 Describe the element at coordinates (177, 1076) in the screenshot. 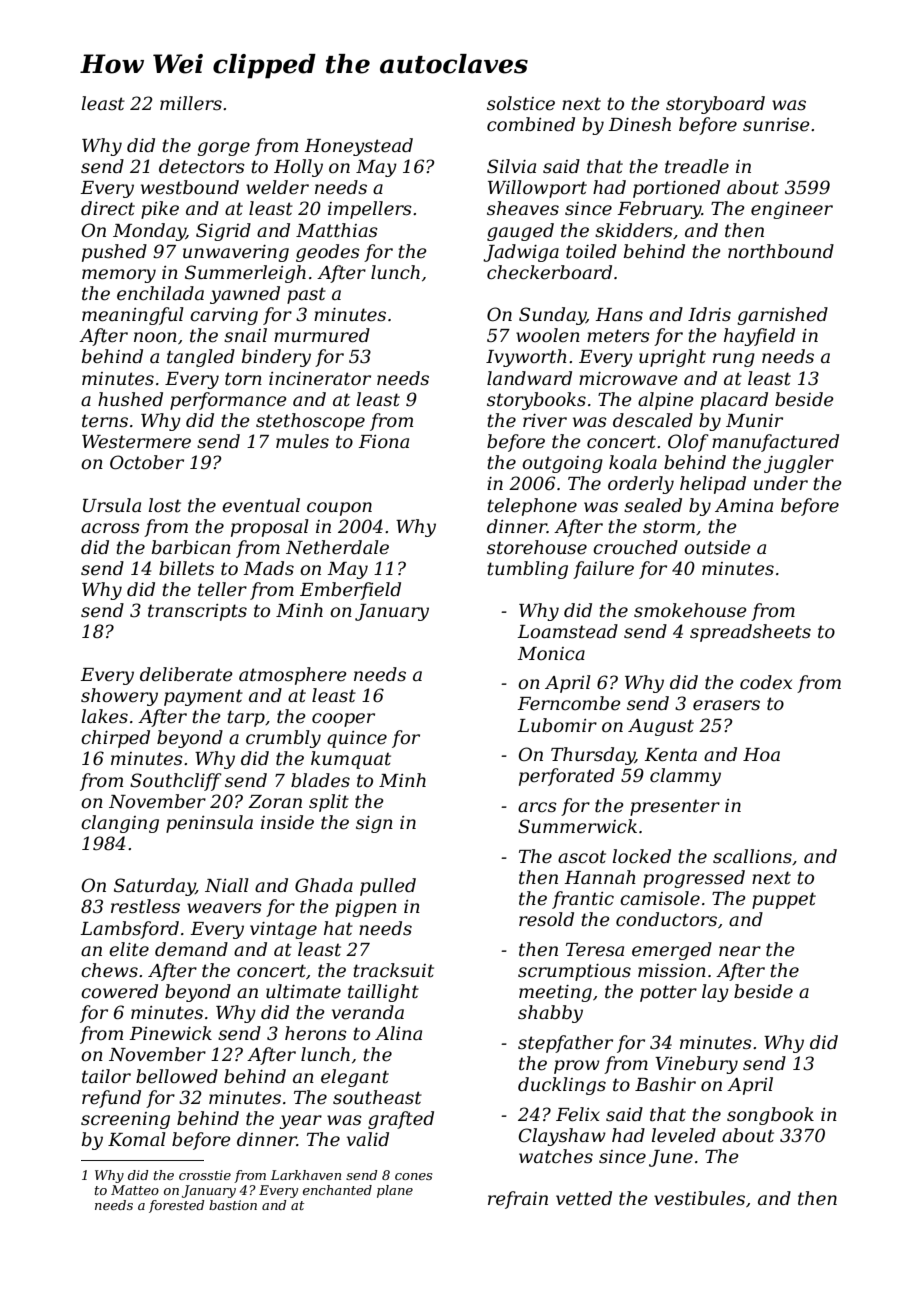

I see `bellowed` at that location.
